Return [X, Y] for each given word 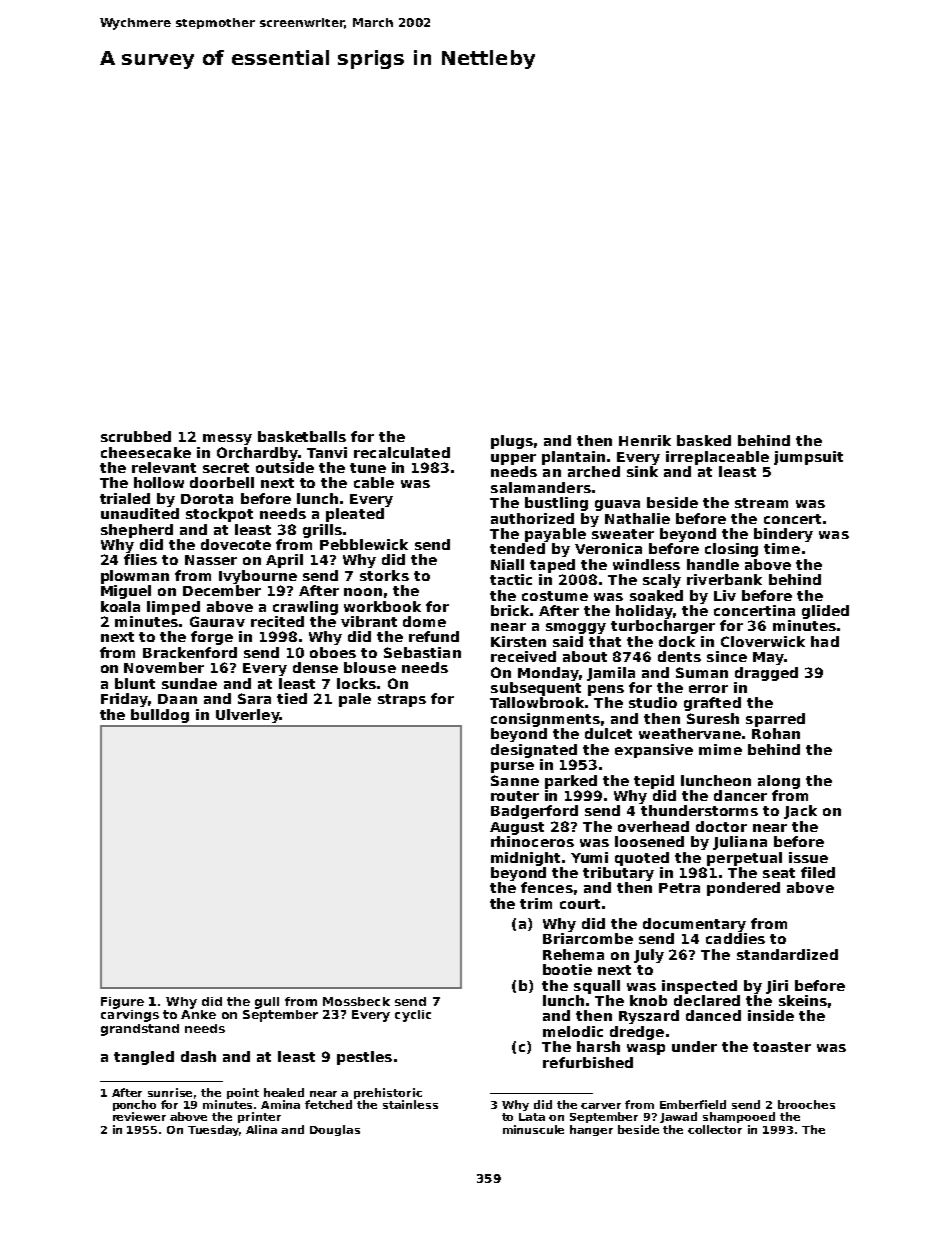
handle [713, 564]
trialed [125, 498]
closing [731, 550]
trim [536, 903]
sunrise [170, 1092]
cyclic [413, 1016]
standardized [787, 954]
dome [424, 621]
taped [552, 566]
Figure [122, 1003]
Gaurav [217, 621]
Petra [679, 888]
